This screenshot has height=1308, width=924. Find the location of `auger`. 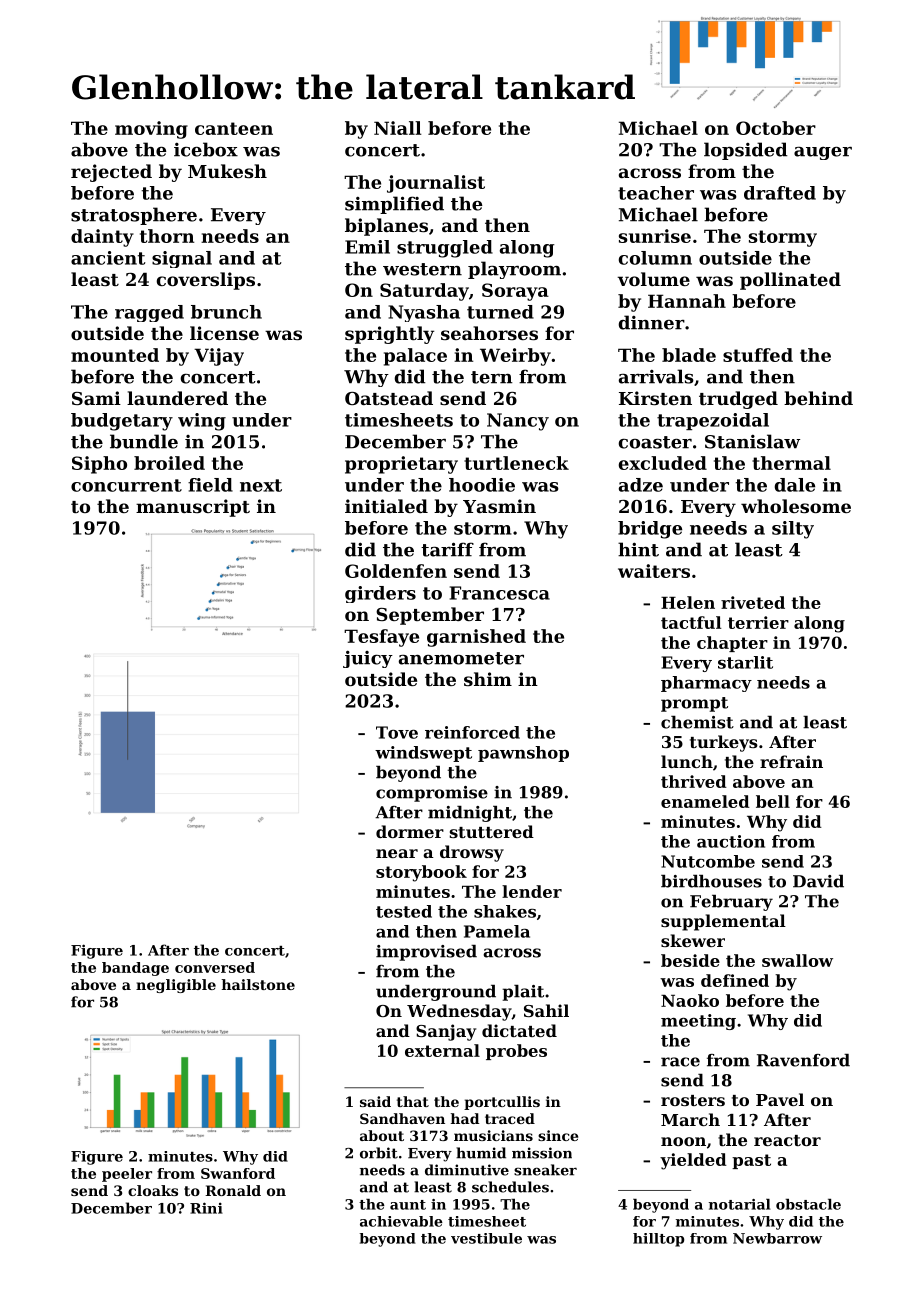

auger is located at coordinates (823, 153).
